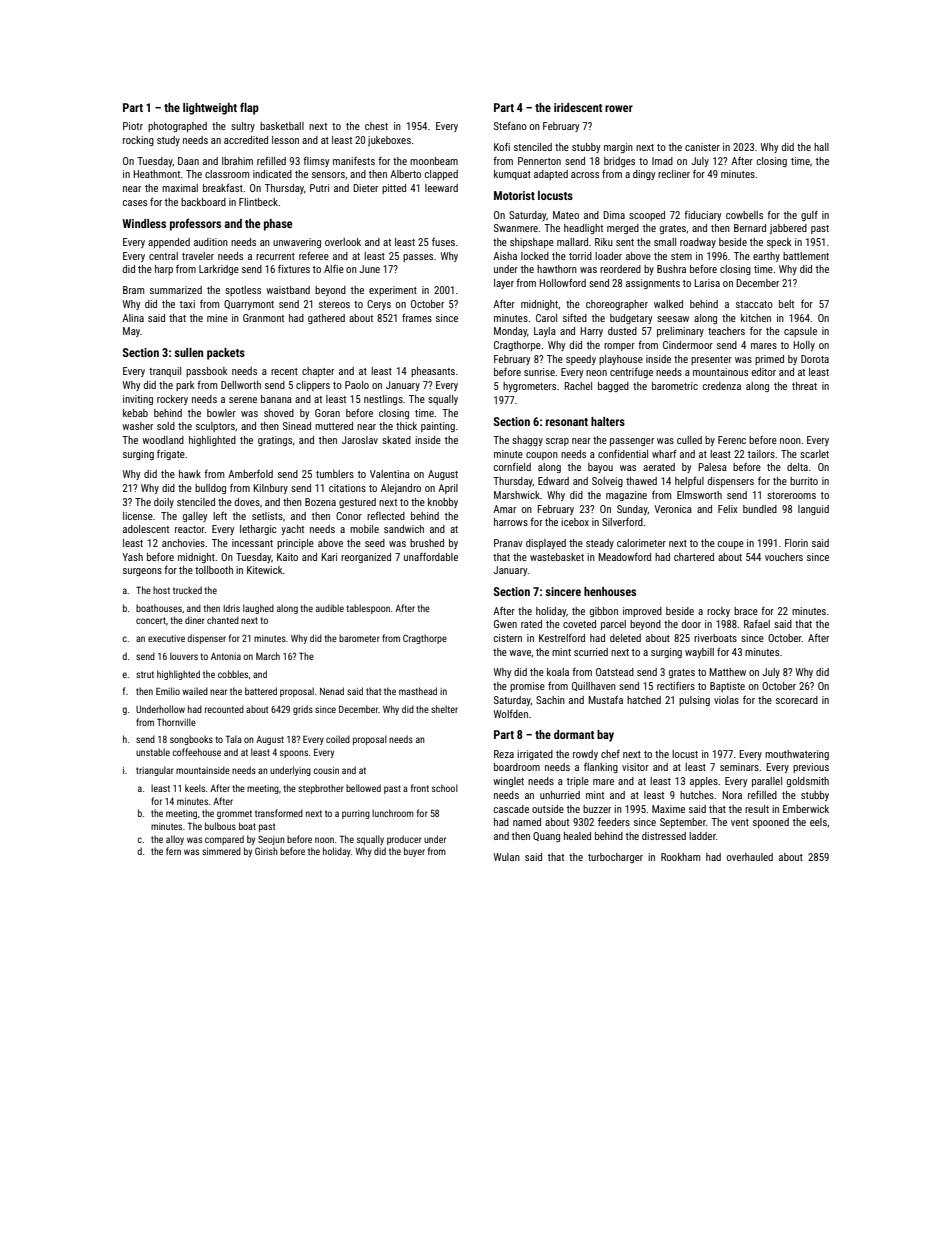 The image size is (952, 1233). Describe the element at coordinates (821, 147) in the screenshot. I see `hall` at that location.
